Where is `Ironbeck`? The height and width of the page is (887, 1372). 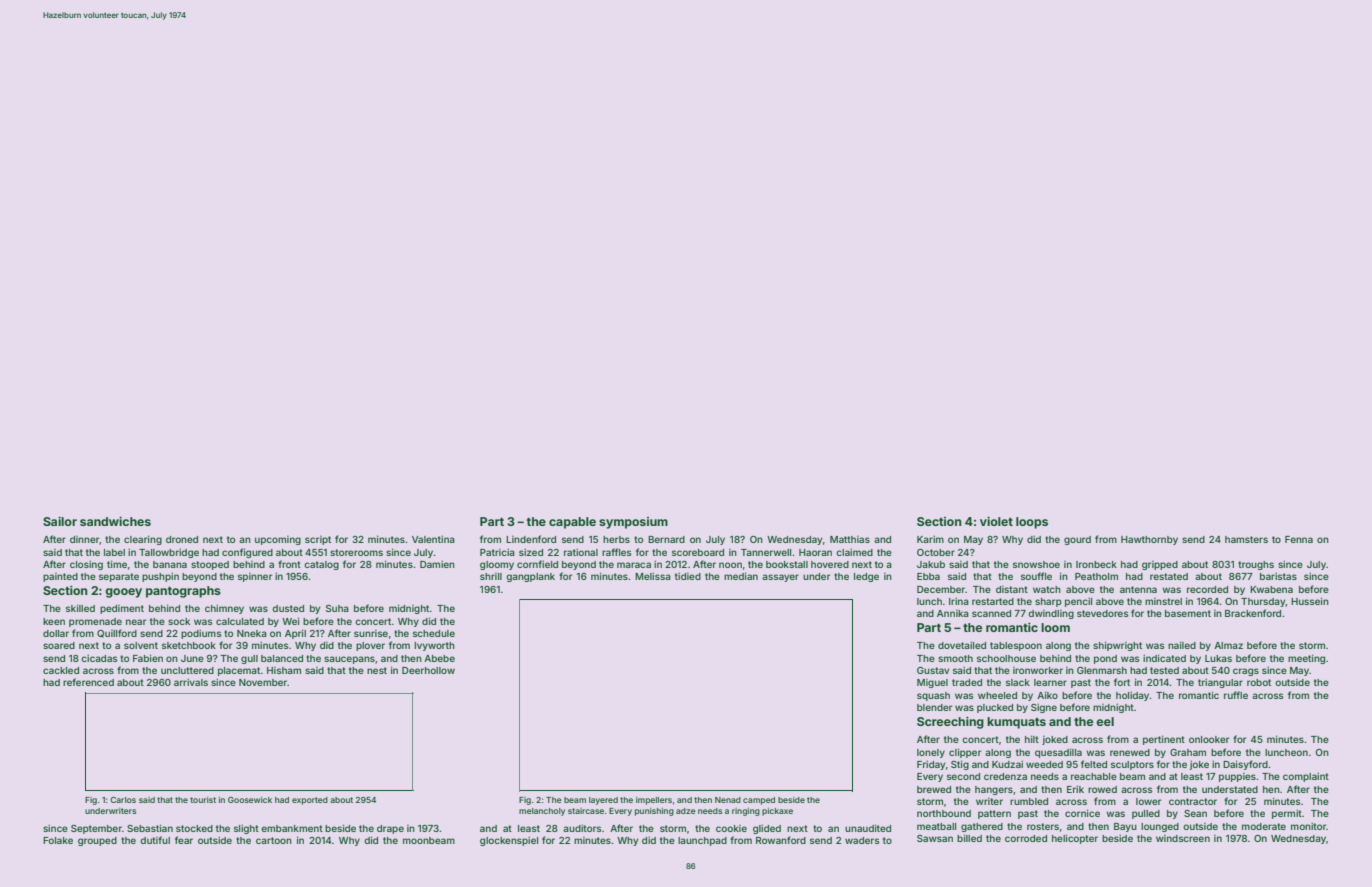 Ironbeck is located at coordinates (1096, 564).
